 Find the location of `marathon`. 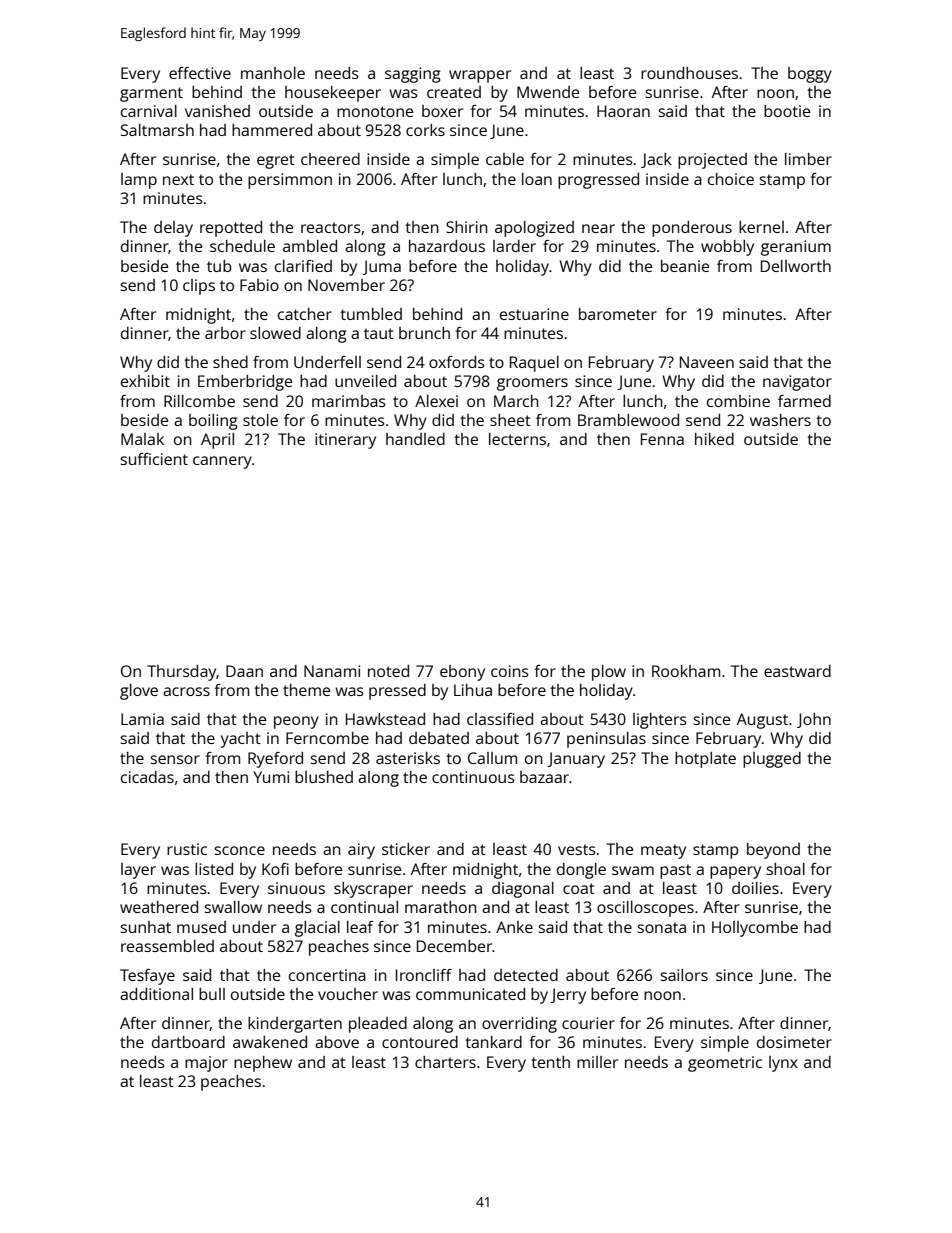

marathon is located at coordinates (441, 907).
